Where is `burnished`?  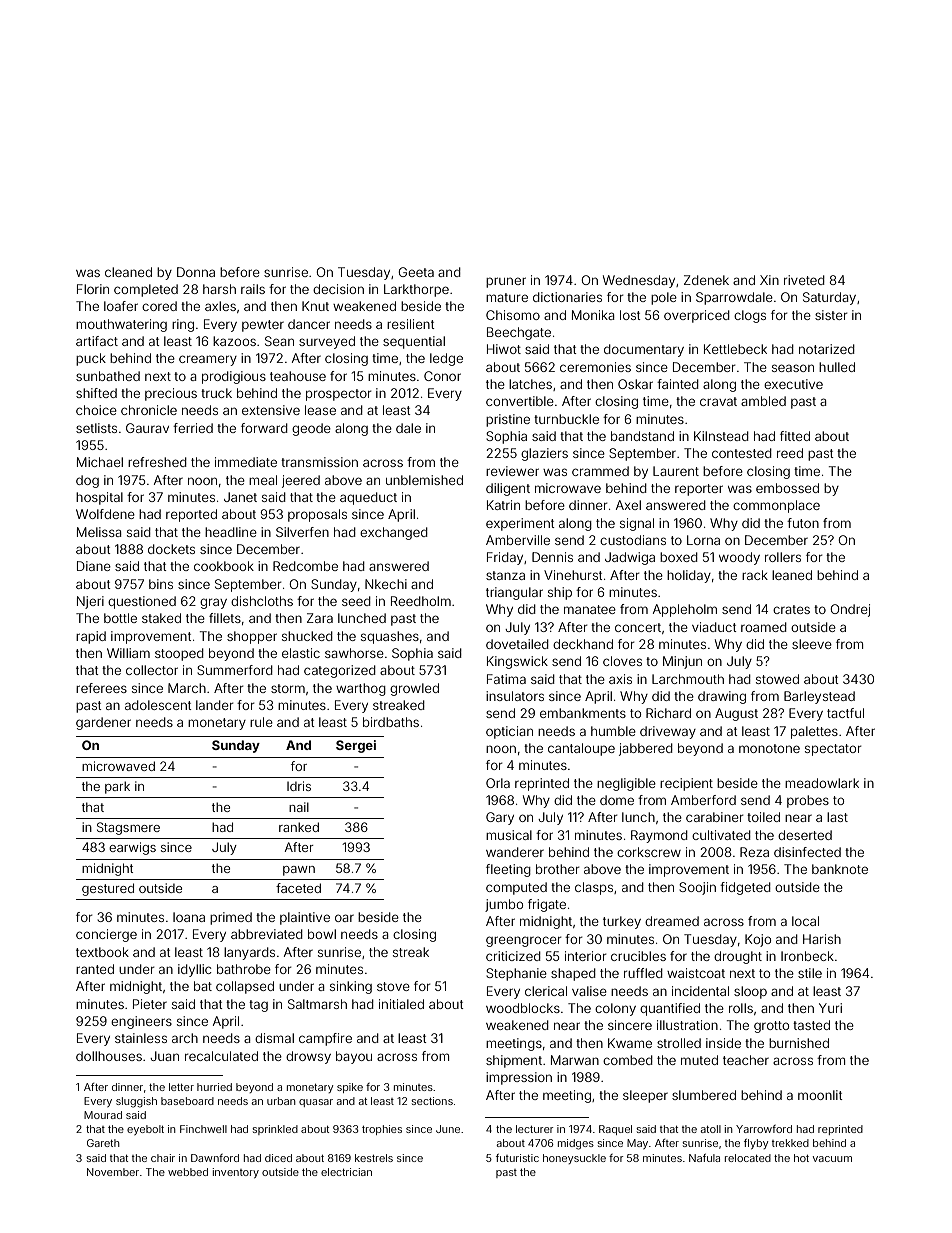 burnished is located at coordinates (799, 1043).
